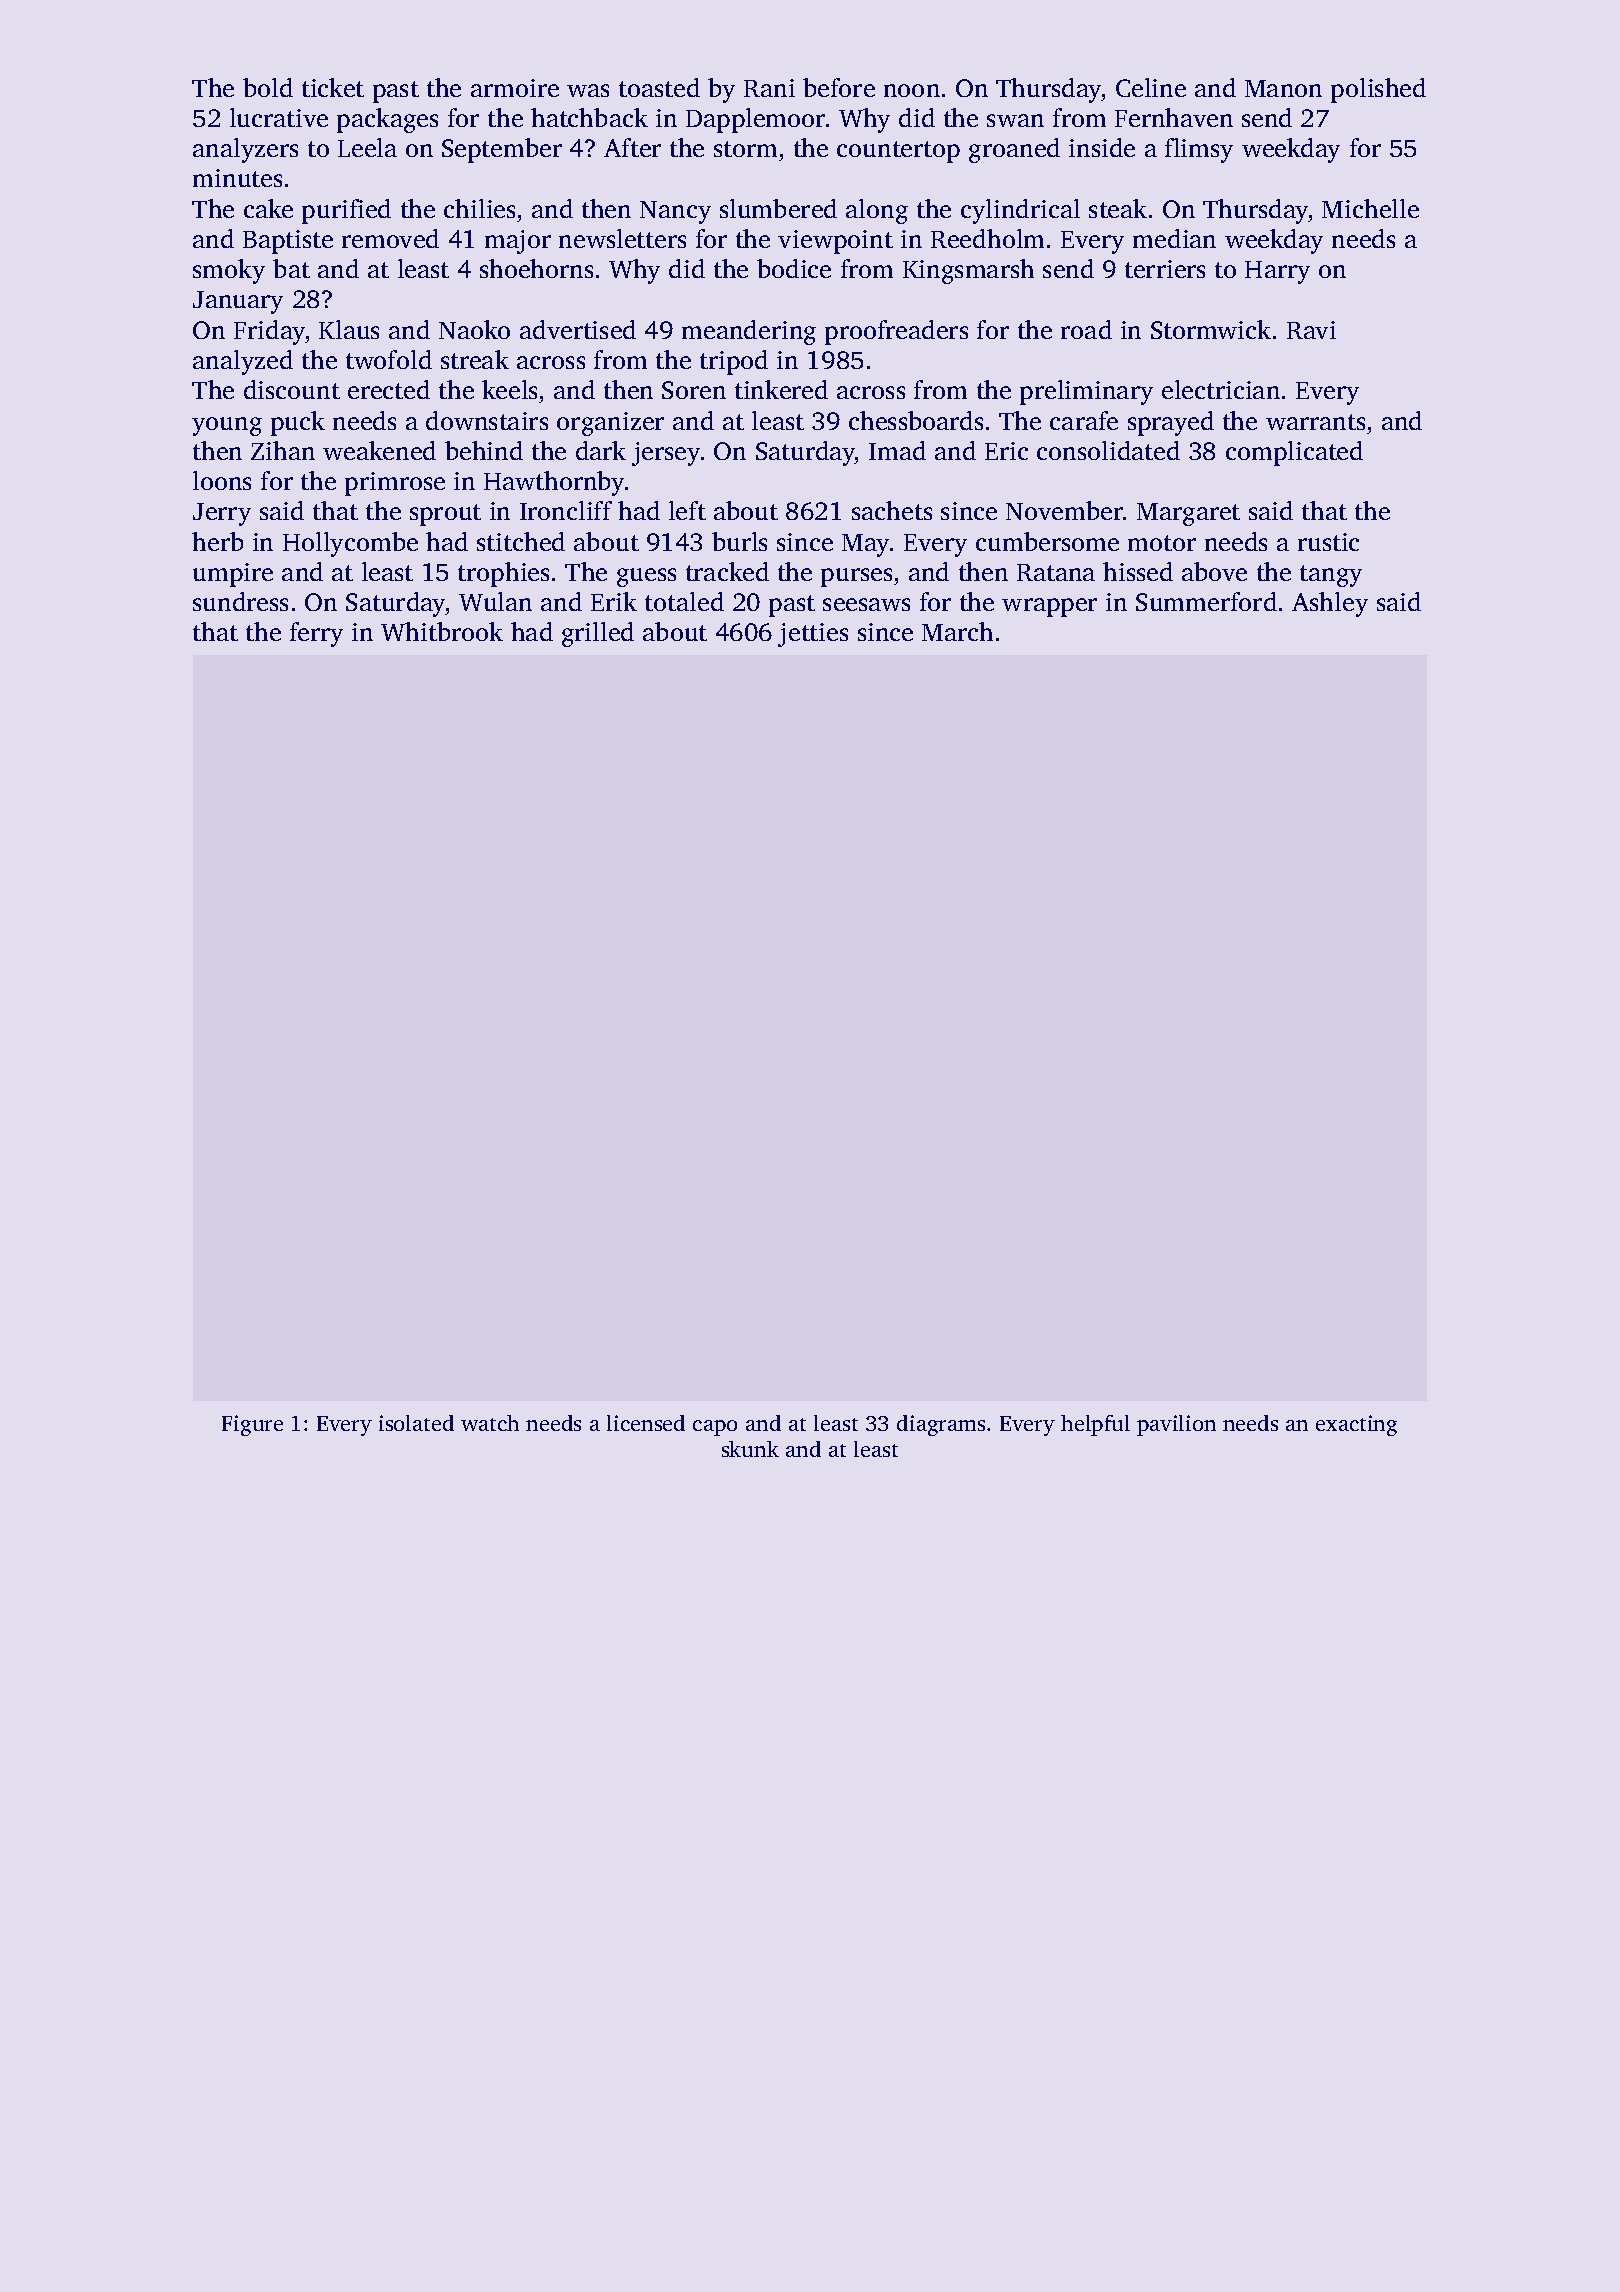  I want to click on young, so click(227, 426).
